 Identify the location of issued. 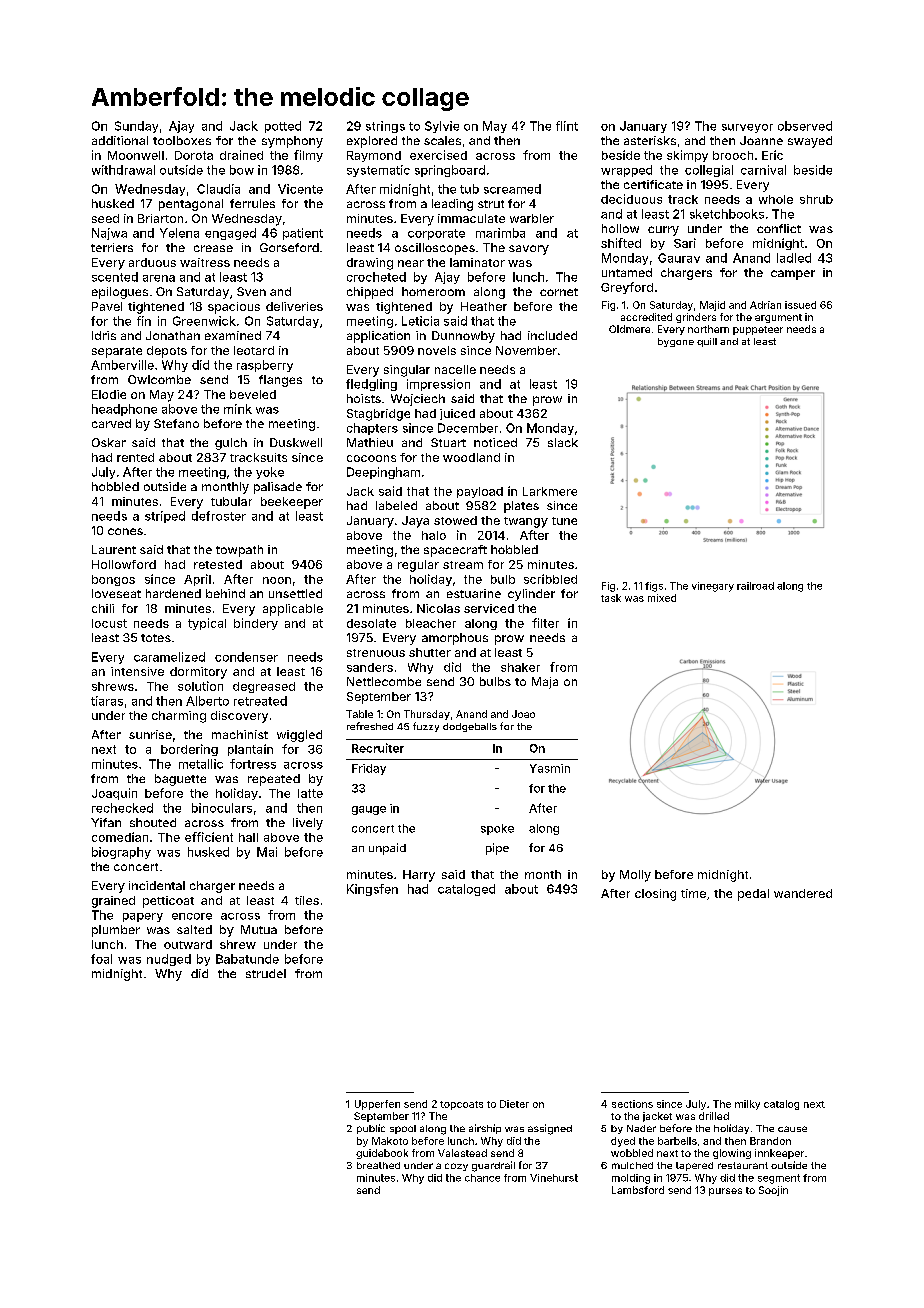
(800, 305).
